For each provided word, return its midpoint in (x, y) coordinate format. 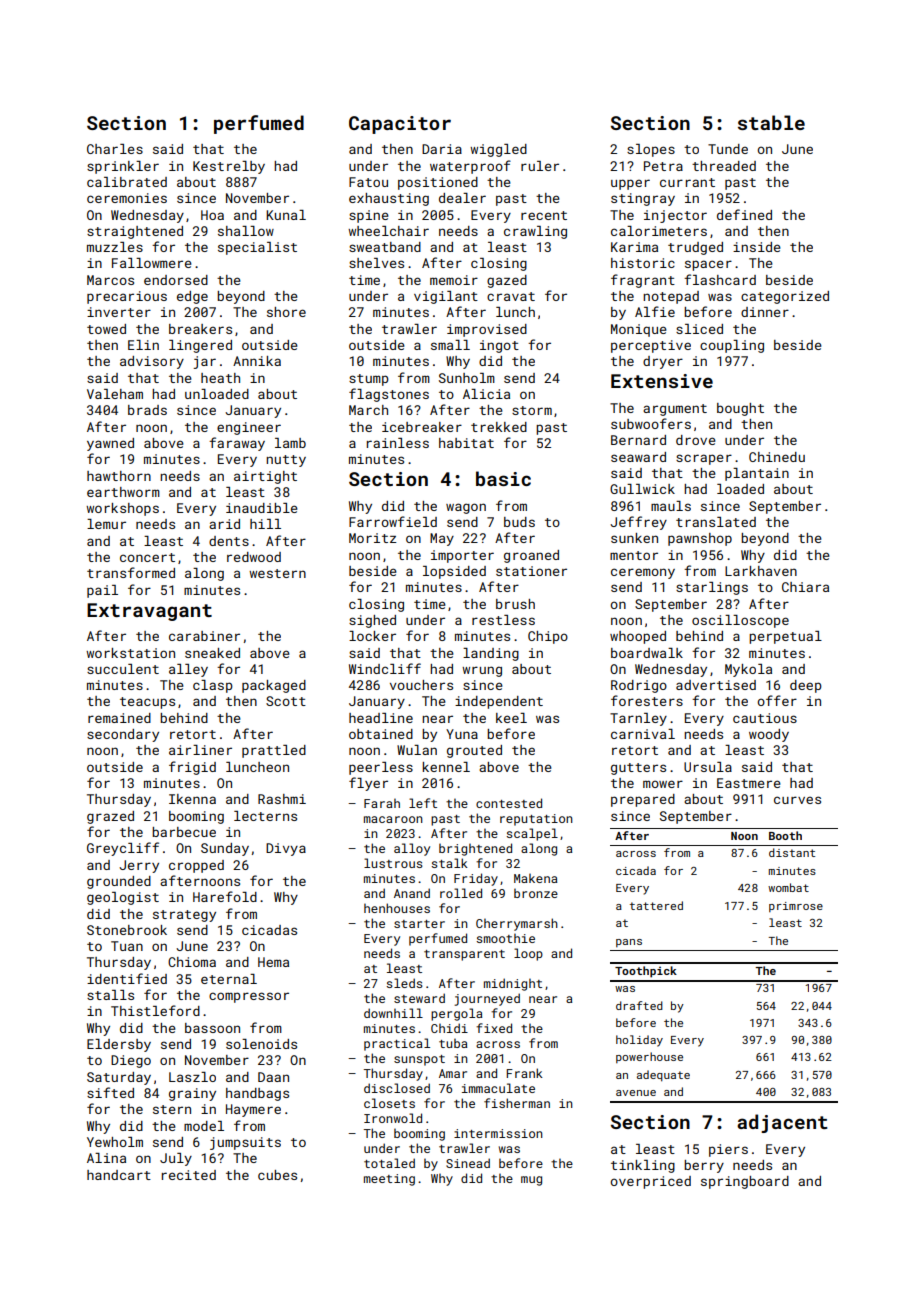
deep (806, 686)
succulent (123, 669)
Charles (115, 149)
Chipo (548, 637)
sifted (110, 1092)
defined (744, 214)
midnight (513, 984)
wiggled (498, 150)
